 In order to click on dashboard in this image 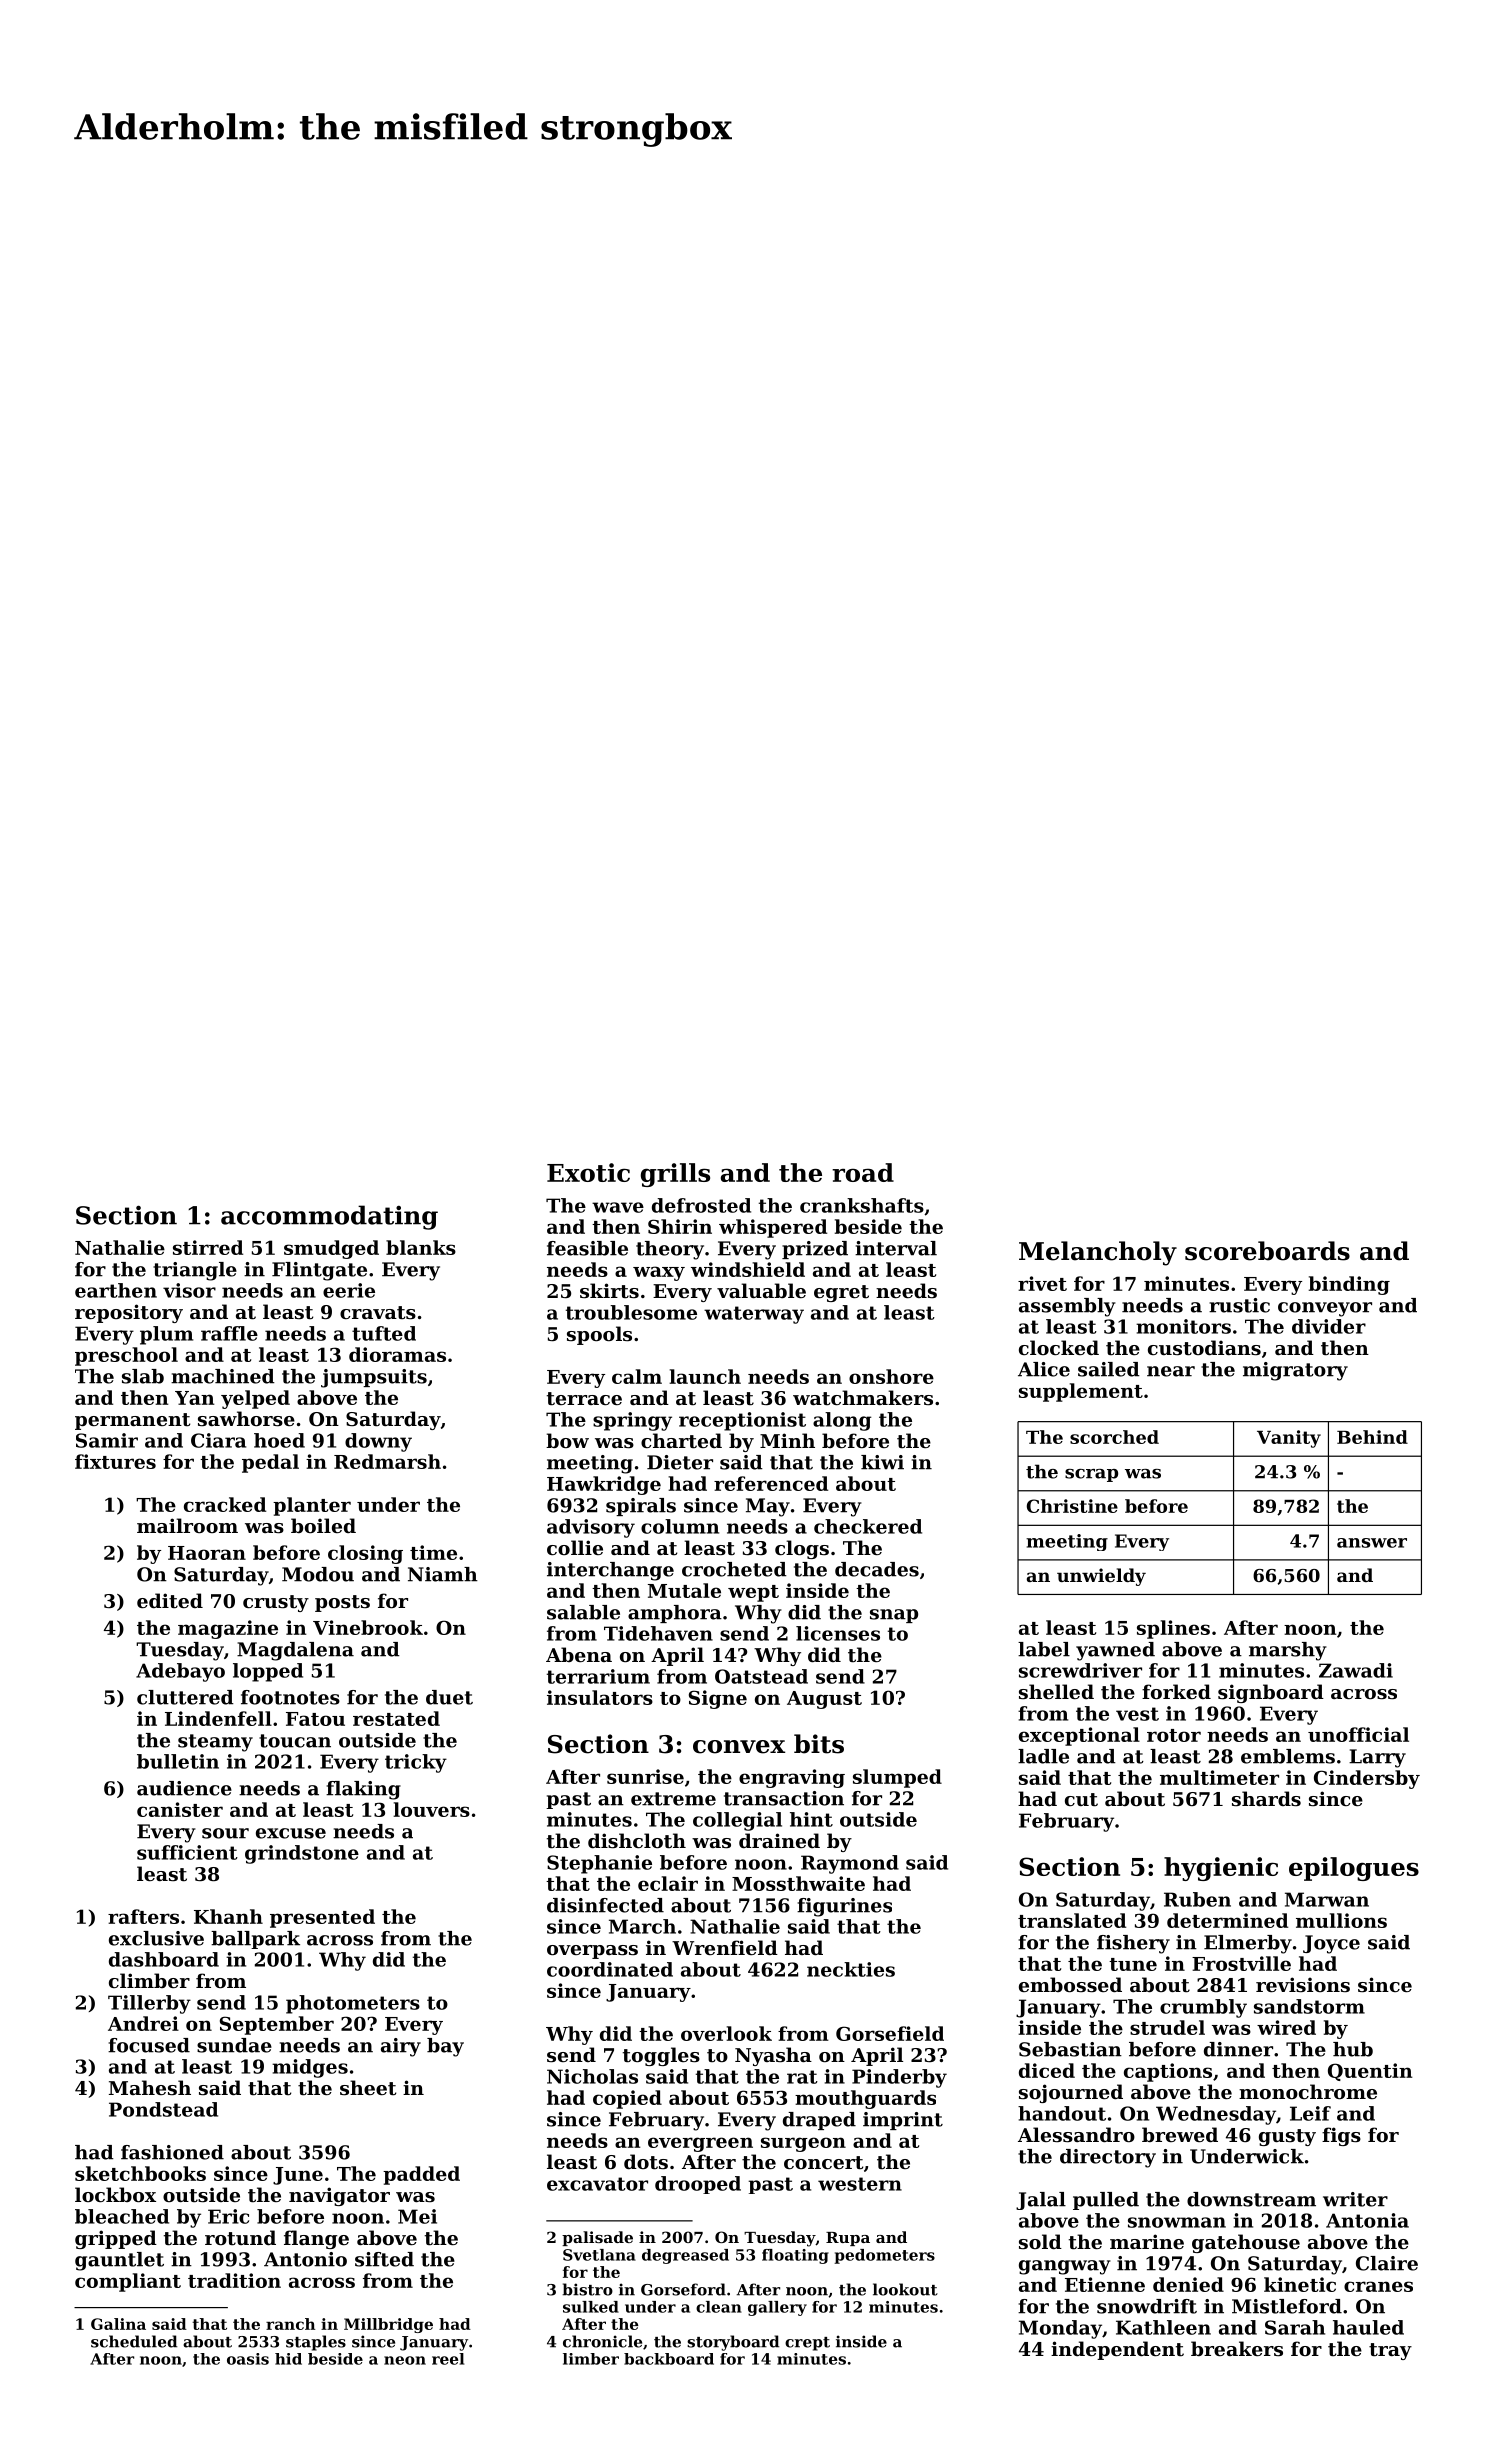, I will do `click(164, 1959)`.
